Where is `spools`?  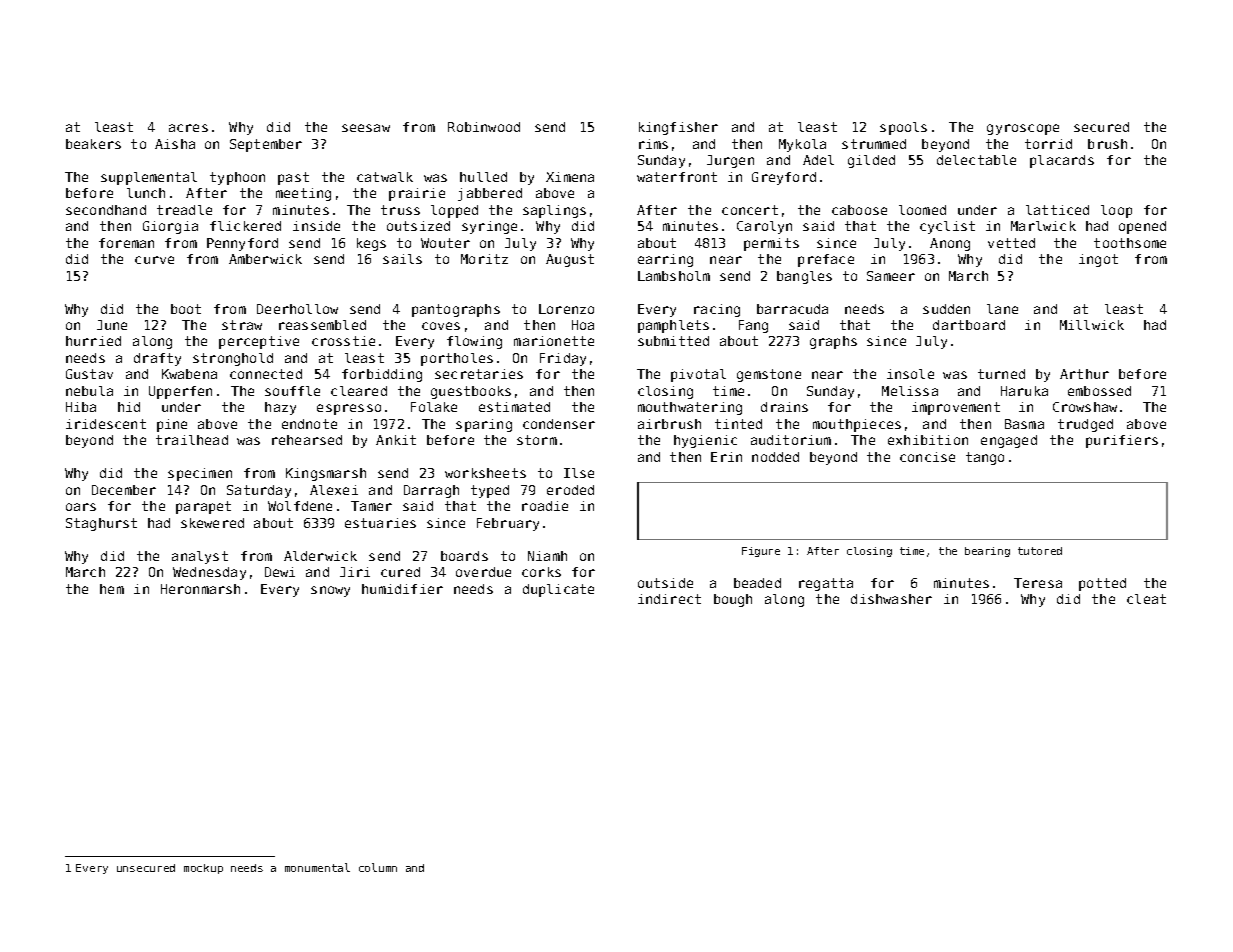 spools is located at coordinates (903, 128).
